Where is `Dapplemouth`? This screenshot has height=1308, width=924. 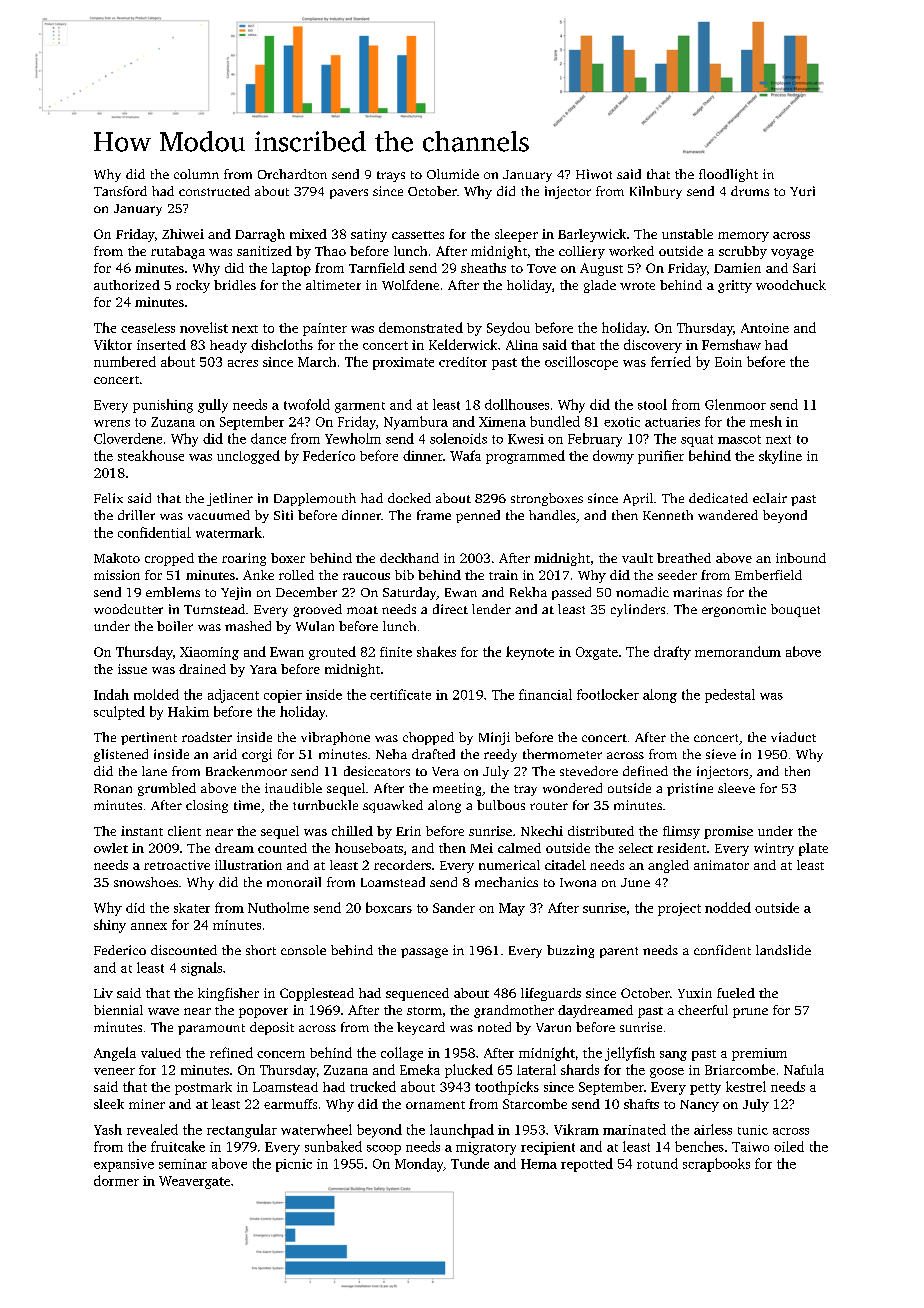 Dapplemouth is located at coordinates (315, 499).
